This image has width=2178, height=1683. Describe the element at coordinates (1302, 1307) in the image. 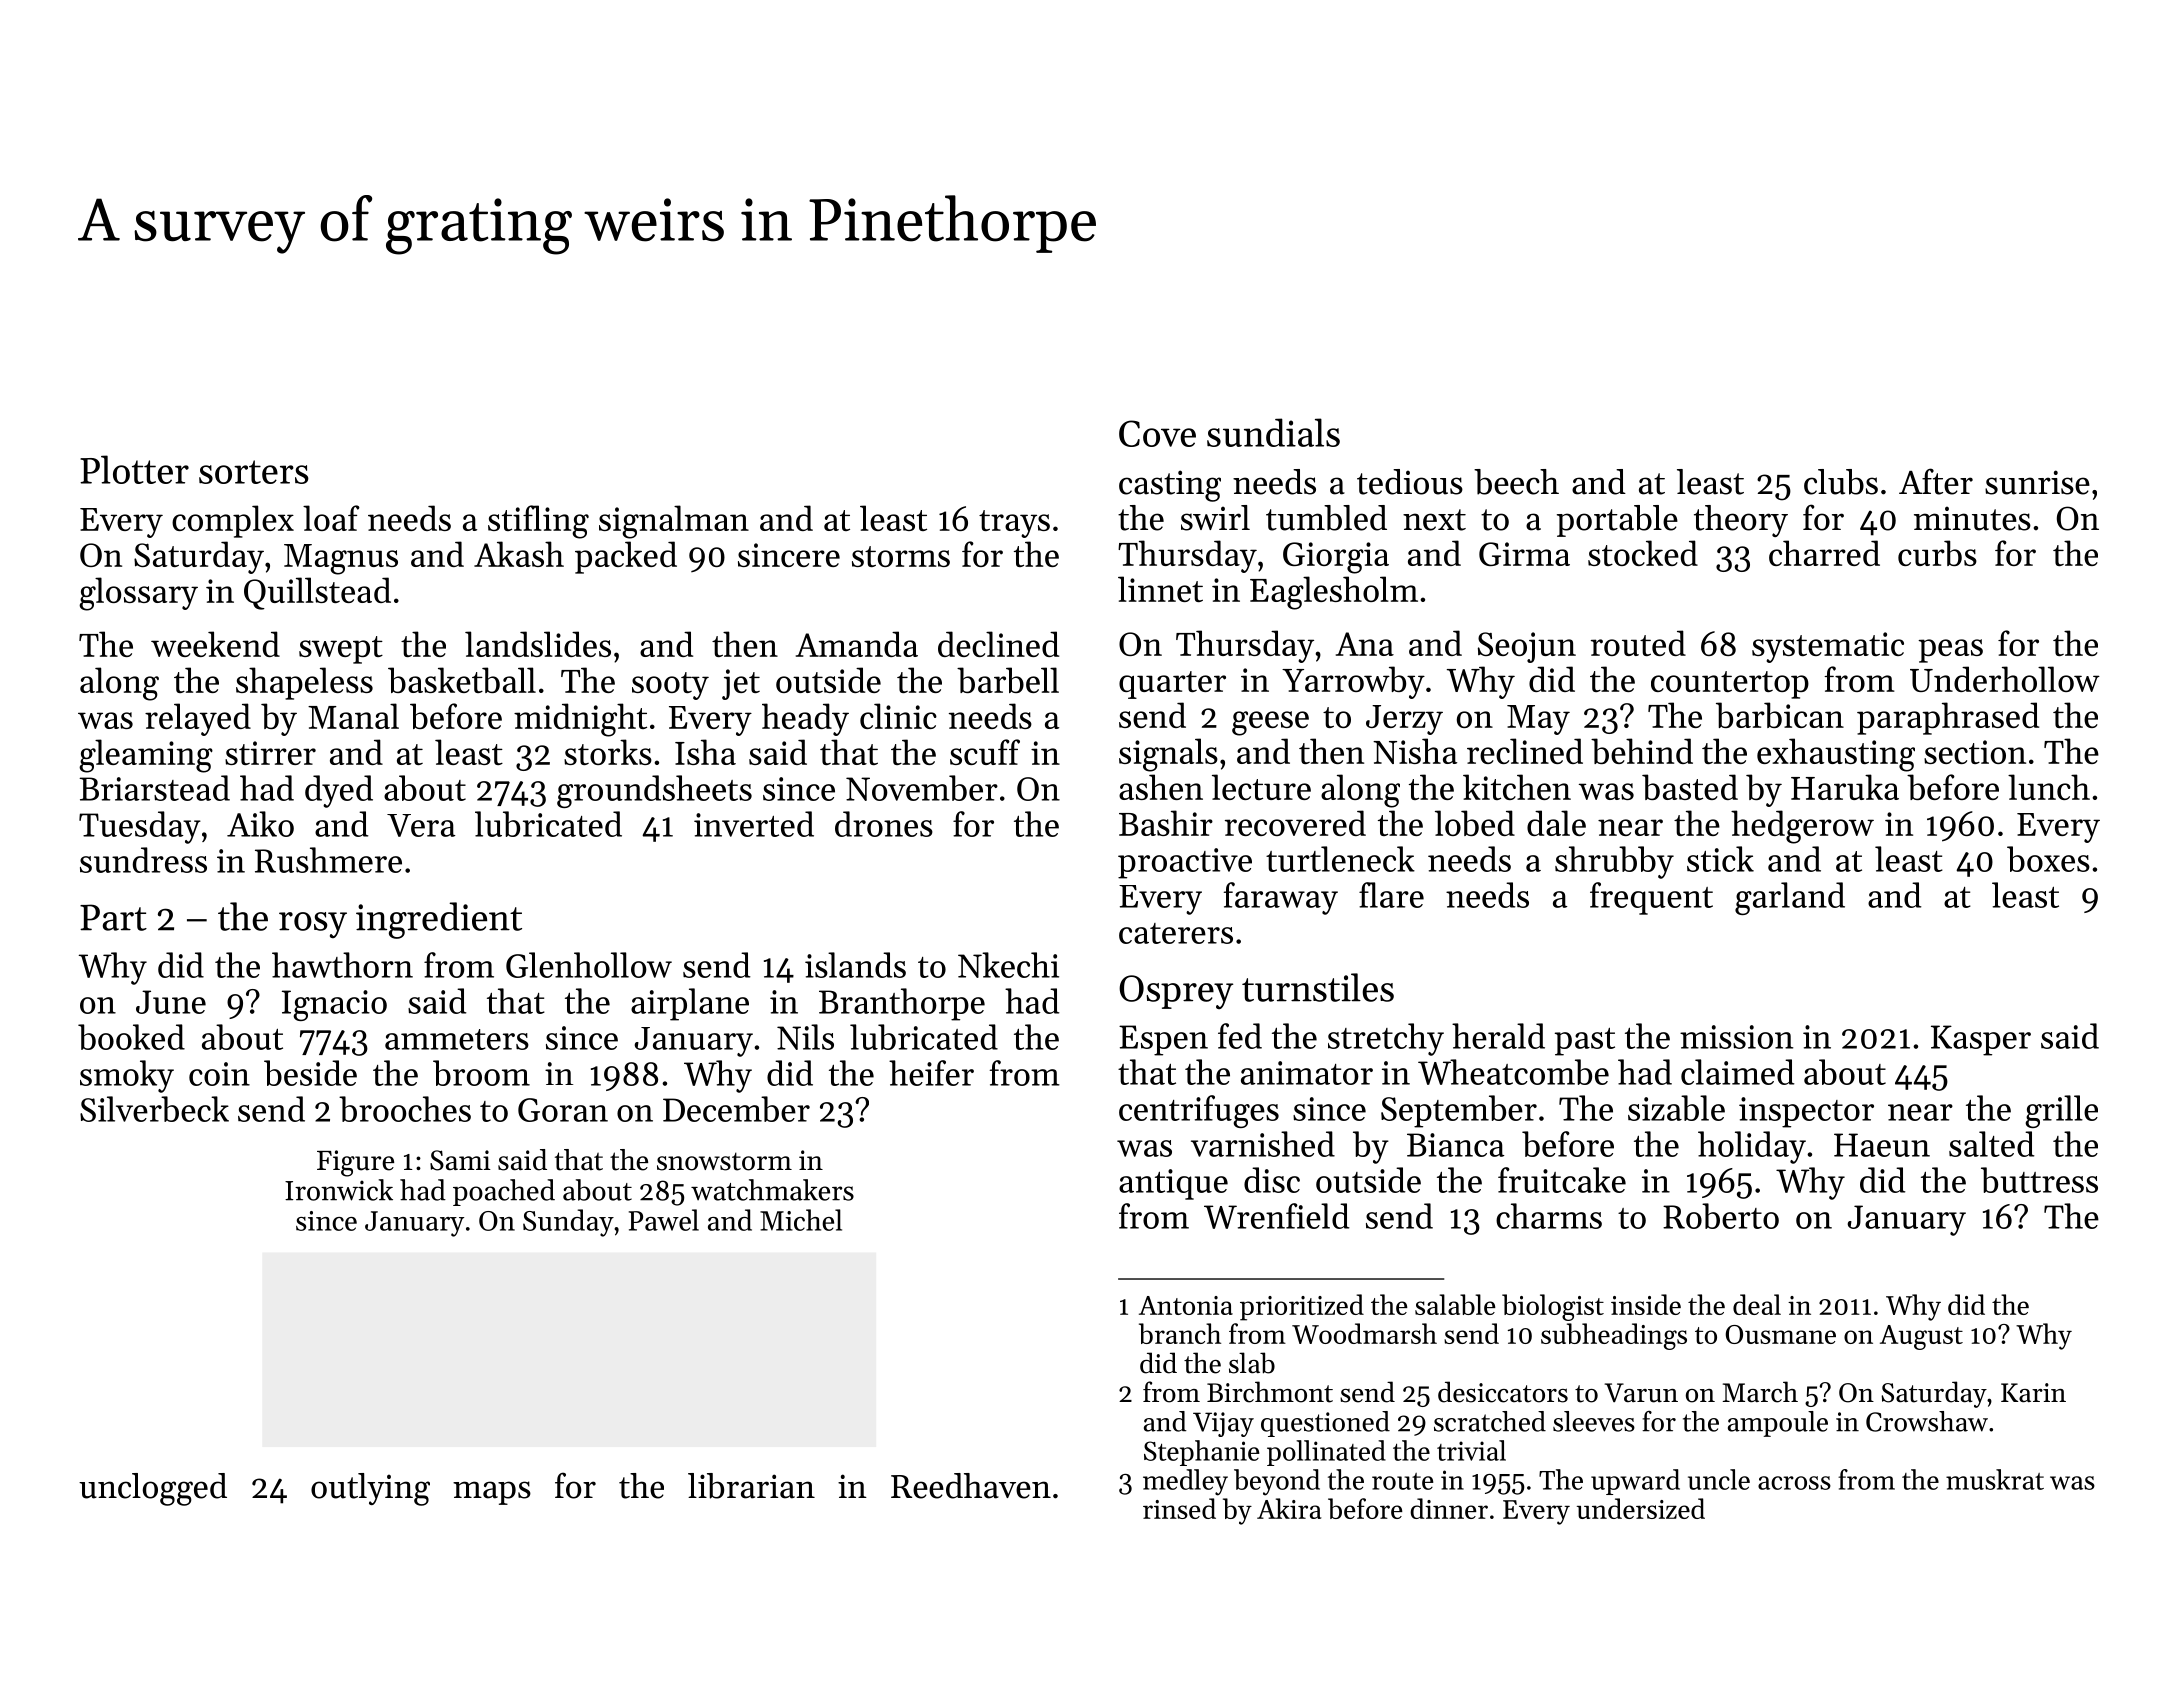

I see `prioritized` at that location.
